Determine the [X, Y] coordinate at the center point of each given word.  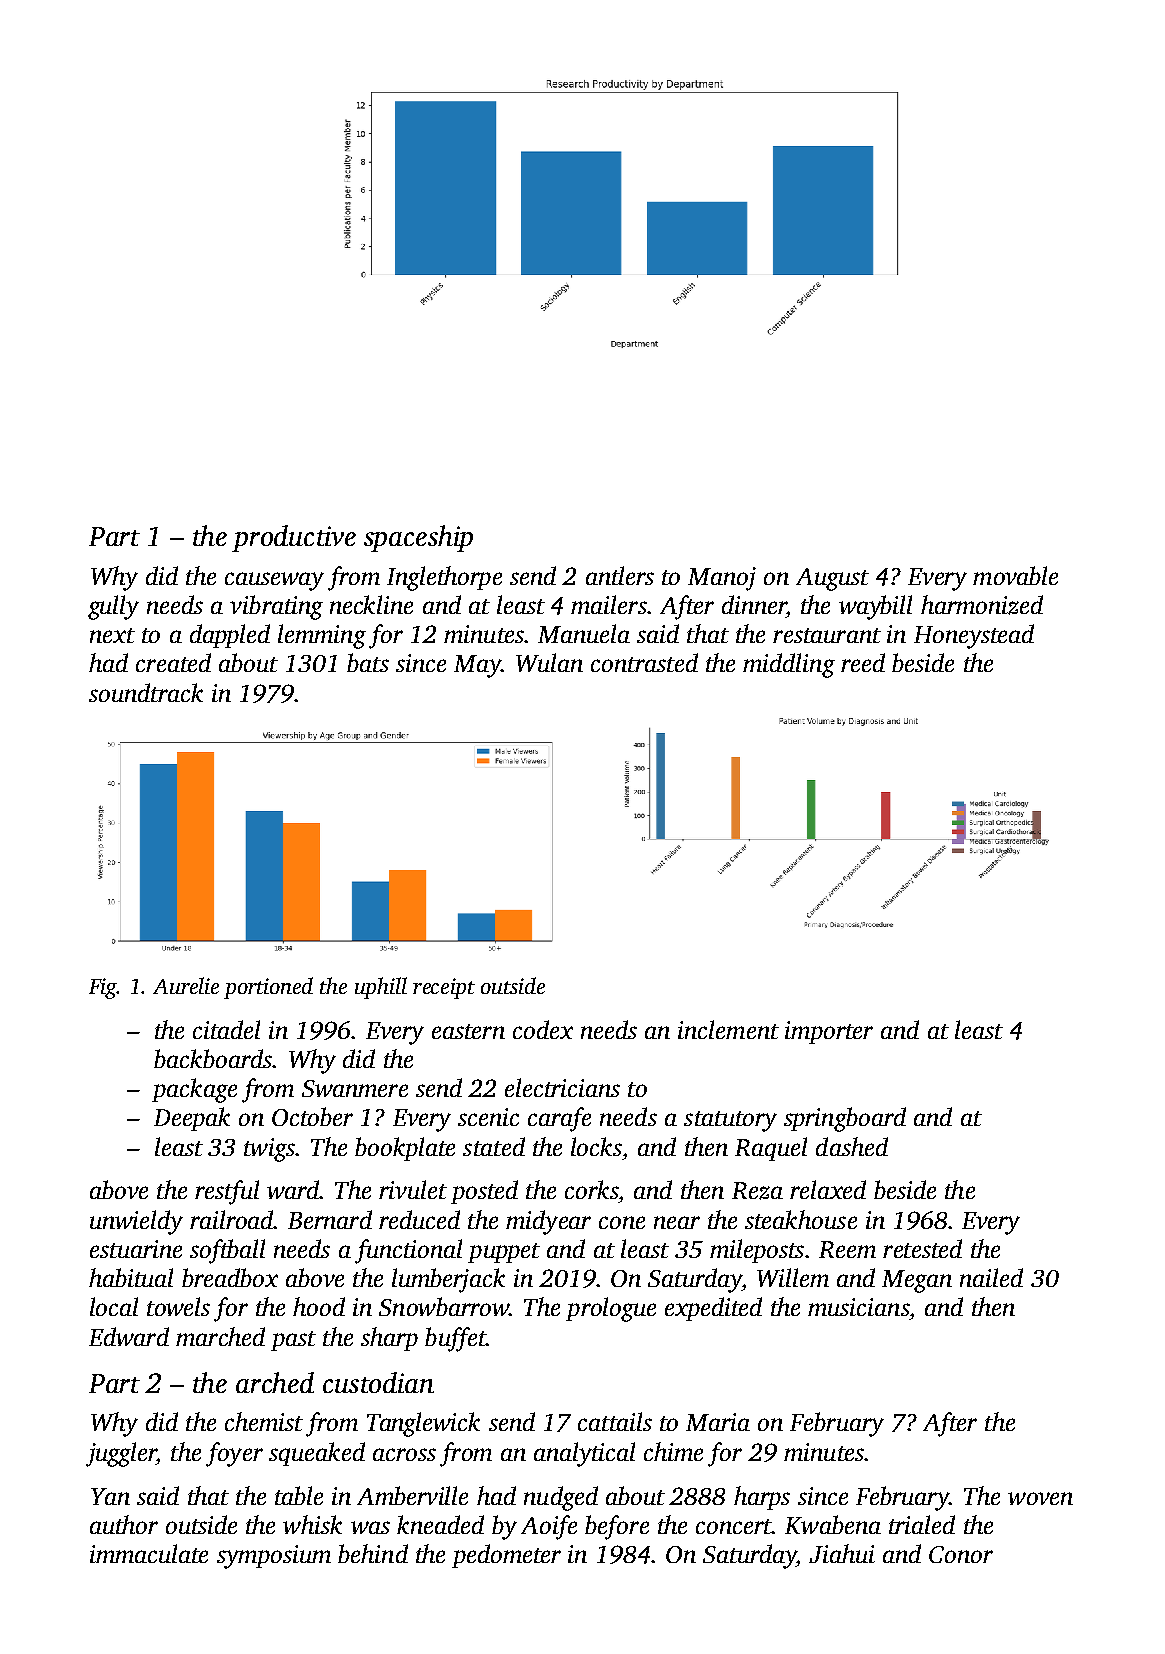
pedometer [506, 1556]
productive [294, 538]
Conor [961, 1554]
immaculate [149, 1553]
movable [1015, 575]
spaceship [418, 538]
